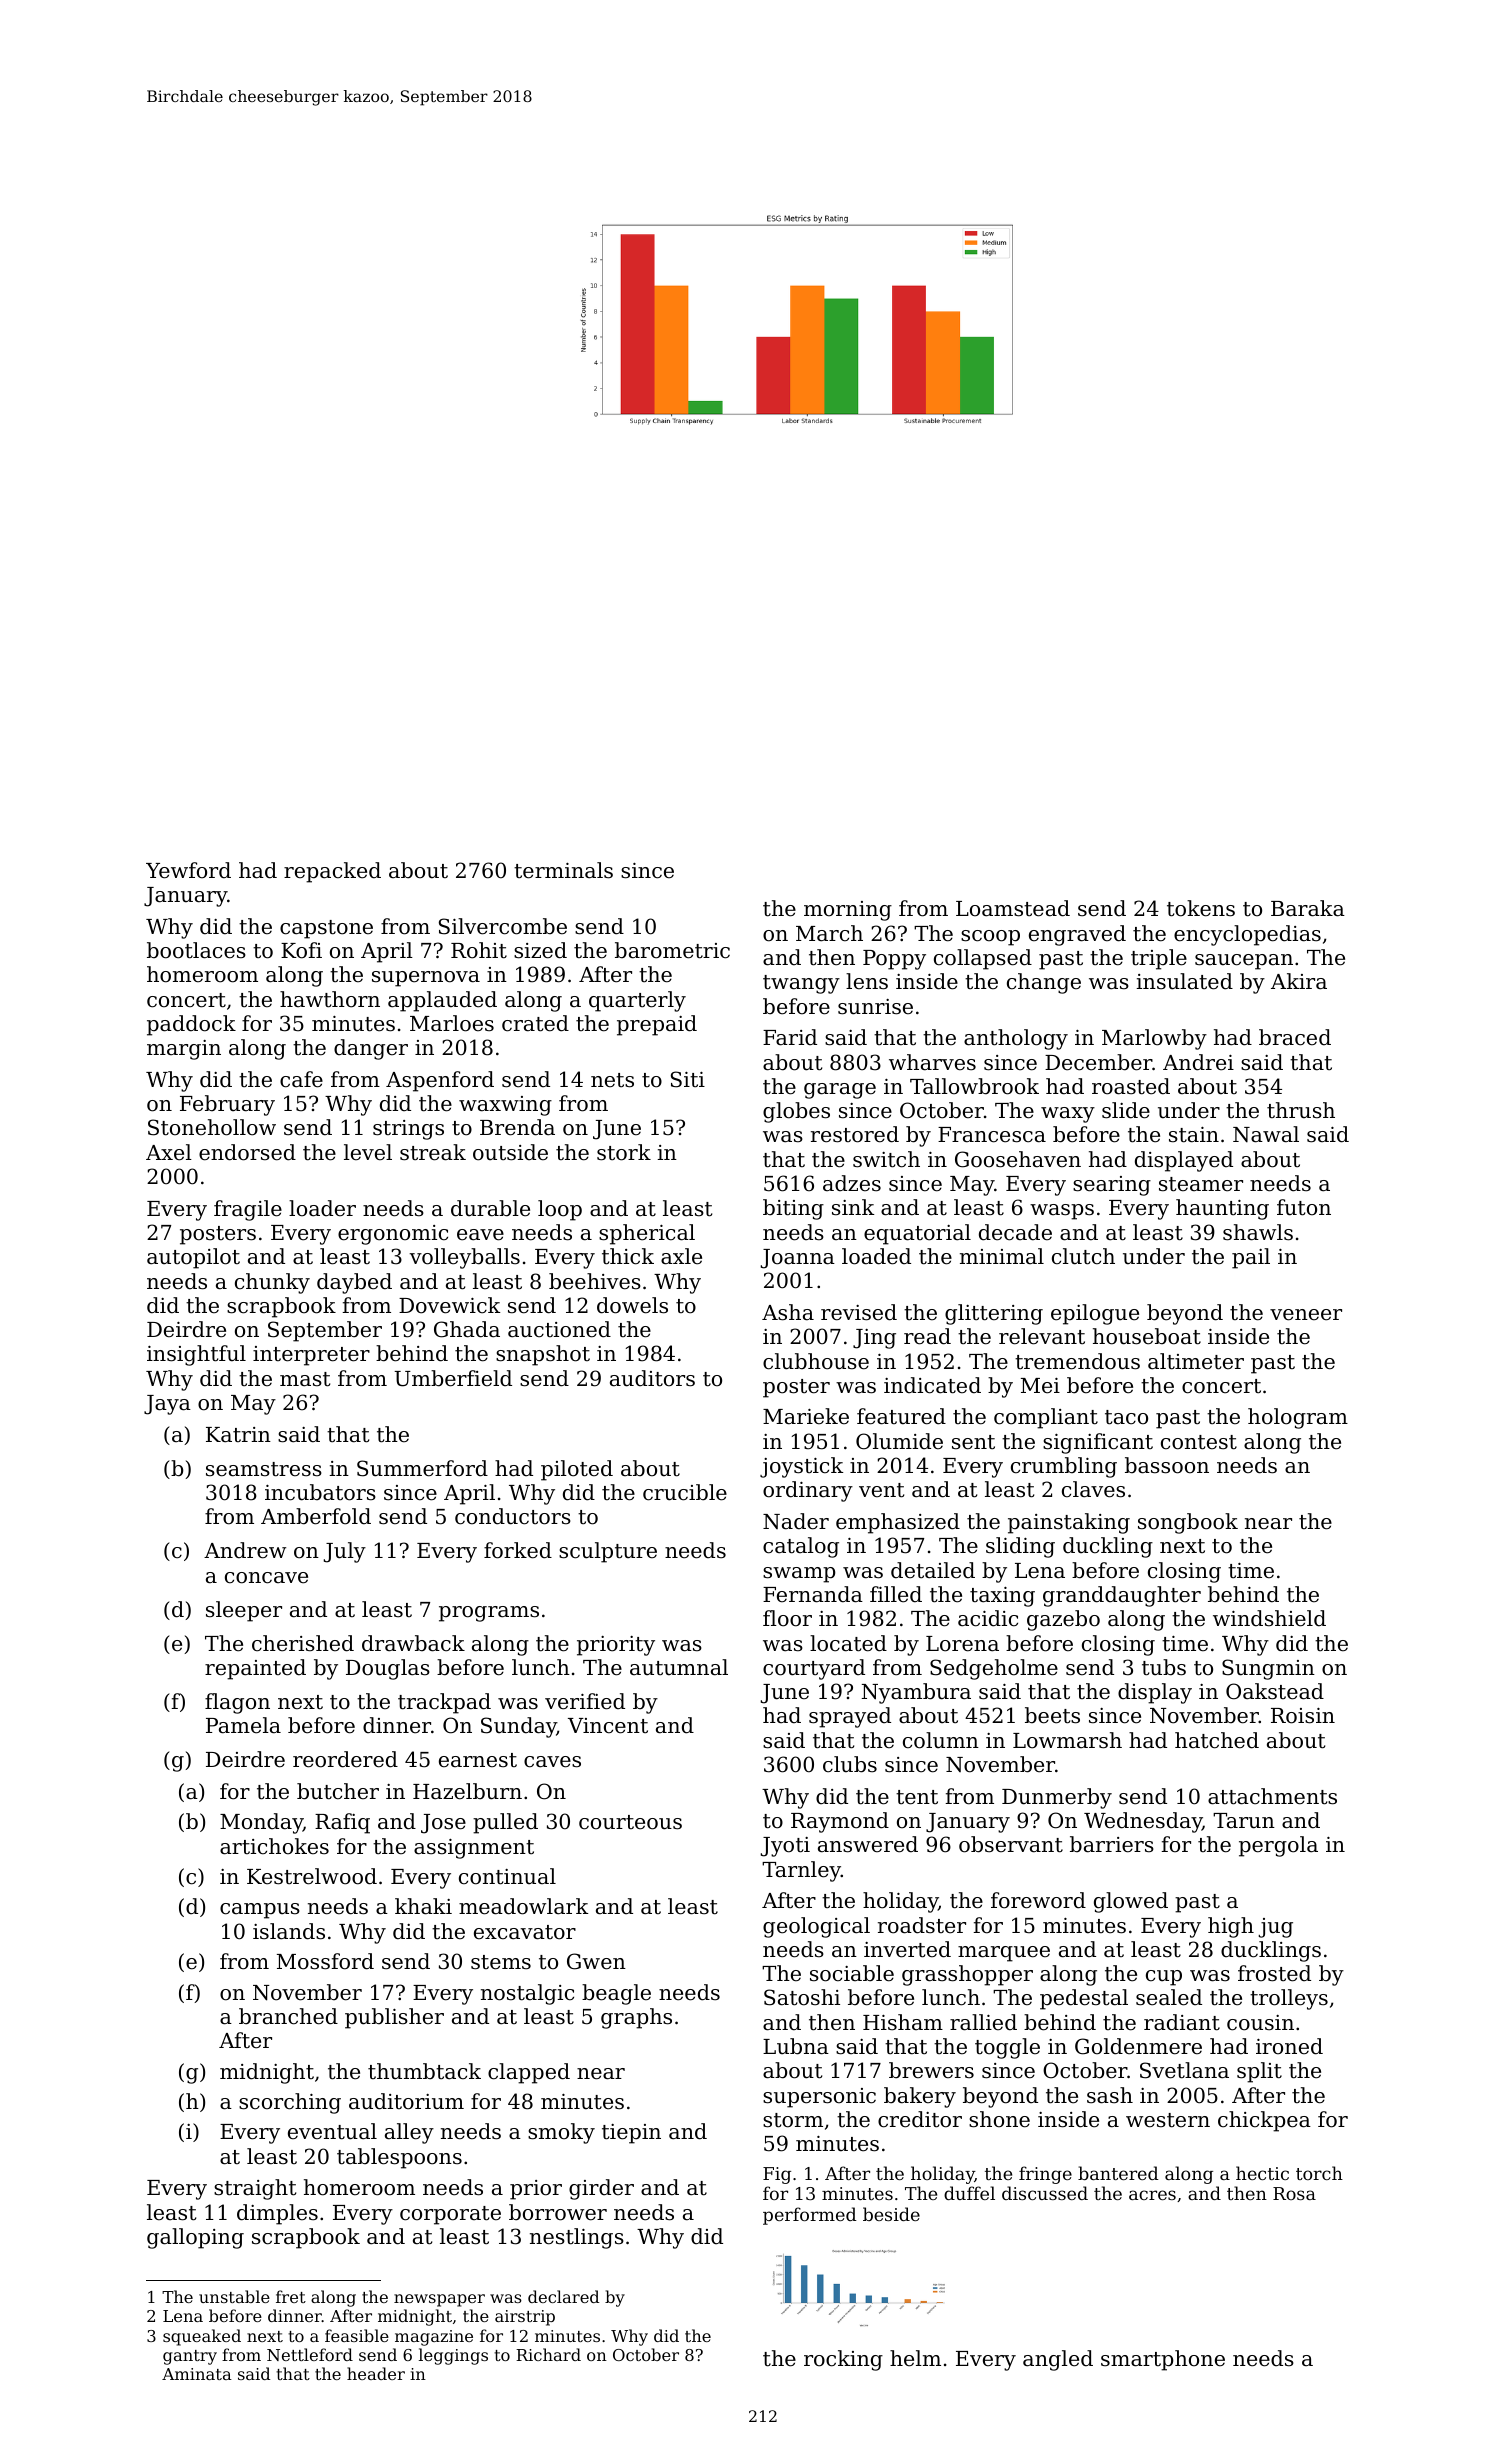  I want to click on header, so click(376, 2373).
